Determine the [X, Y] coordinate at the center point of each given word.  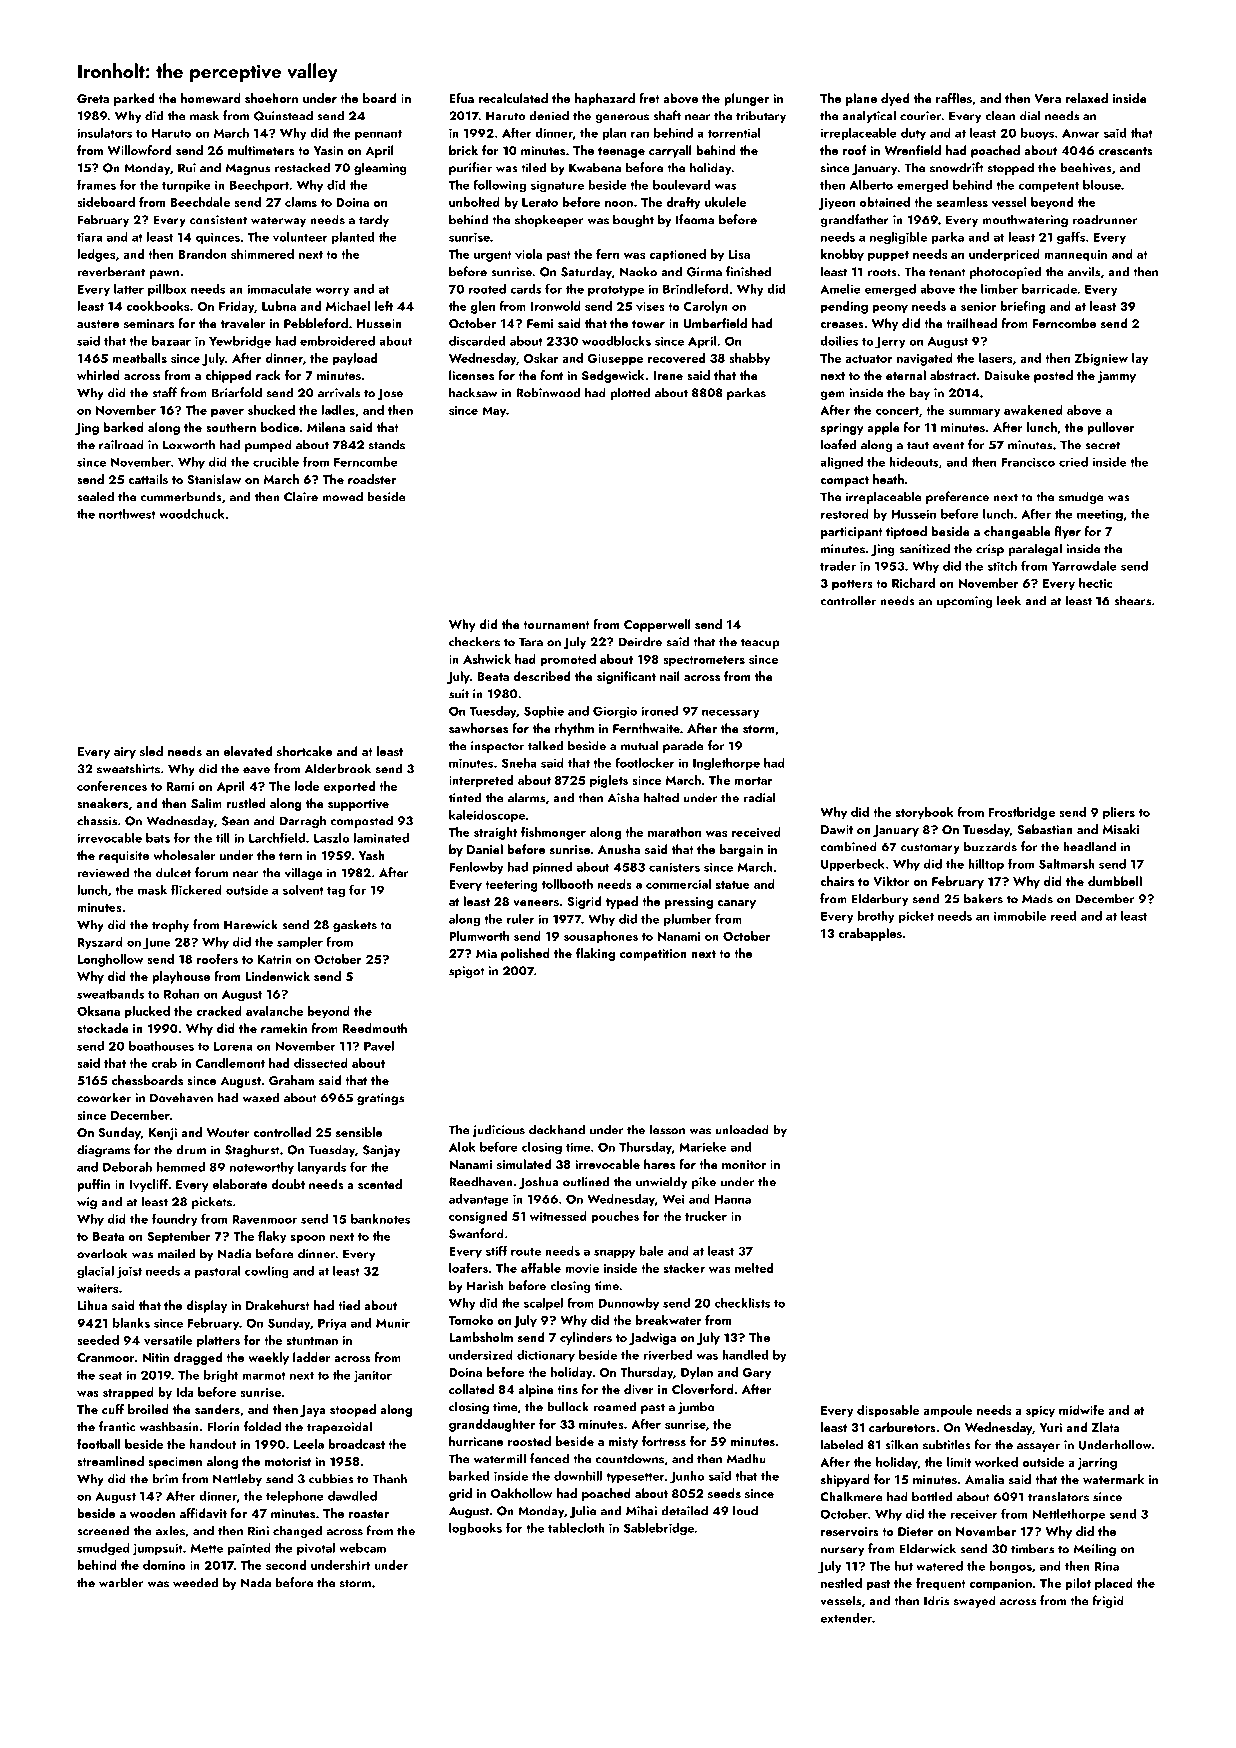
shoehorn [271, 98]
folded [262, 1426]
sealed [95, 496]
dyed [895, 99]
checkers [474, 641]
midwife [1081, 1410]
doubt [288, 1184]
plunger [746, 99]
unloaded [742, 1129]
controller [848, 600]
